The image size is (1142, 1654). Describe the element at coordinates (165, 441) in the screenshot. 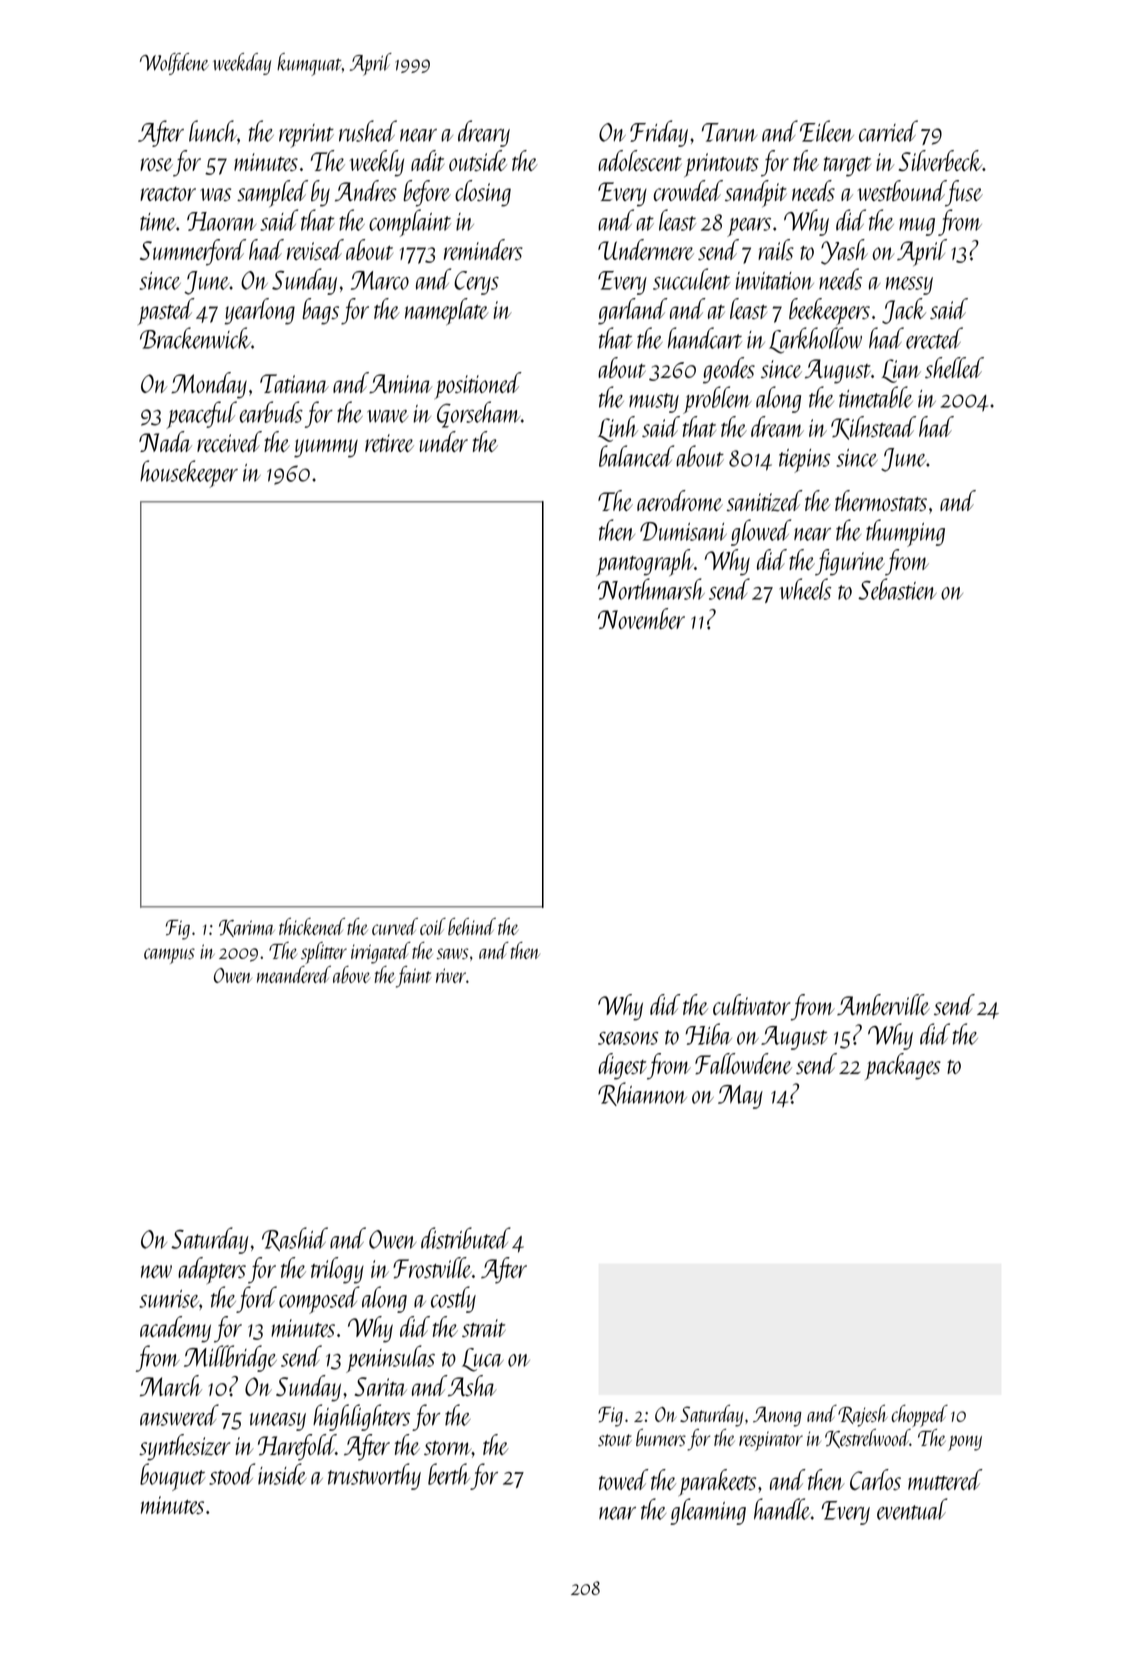

I see `Nada` at that location.
